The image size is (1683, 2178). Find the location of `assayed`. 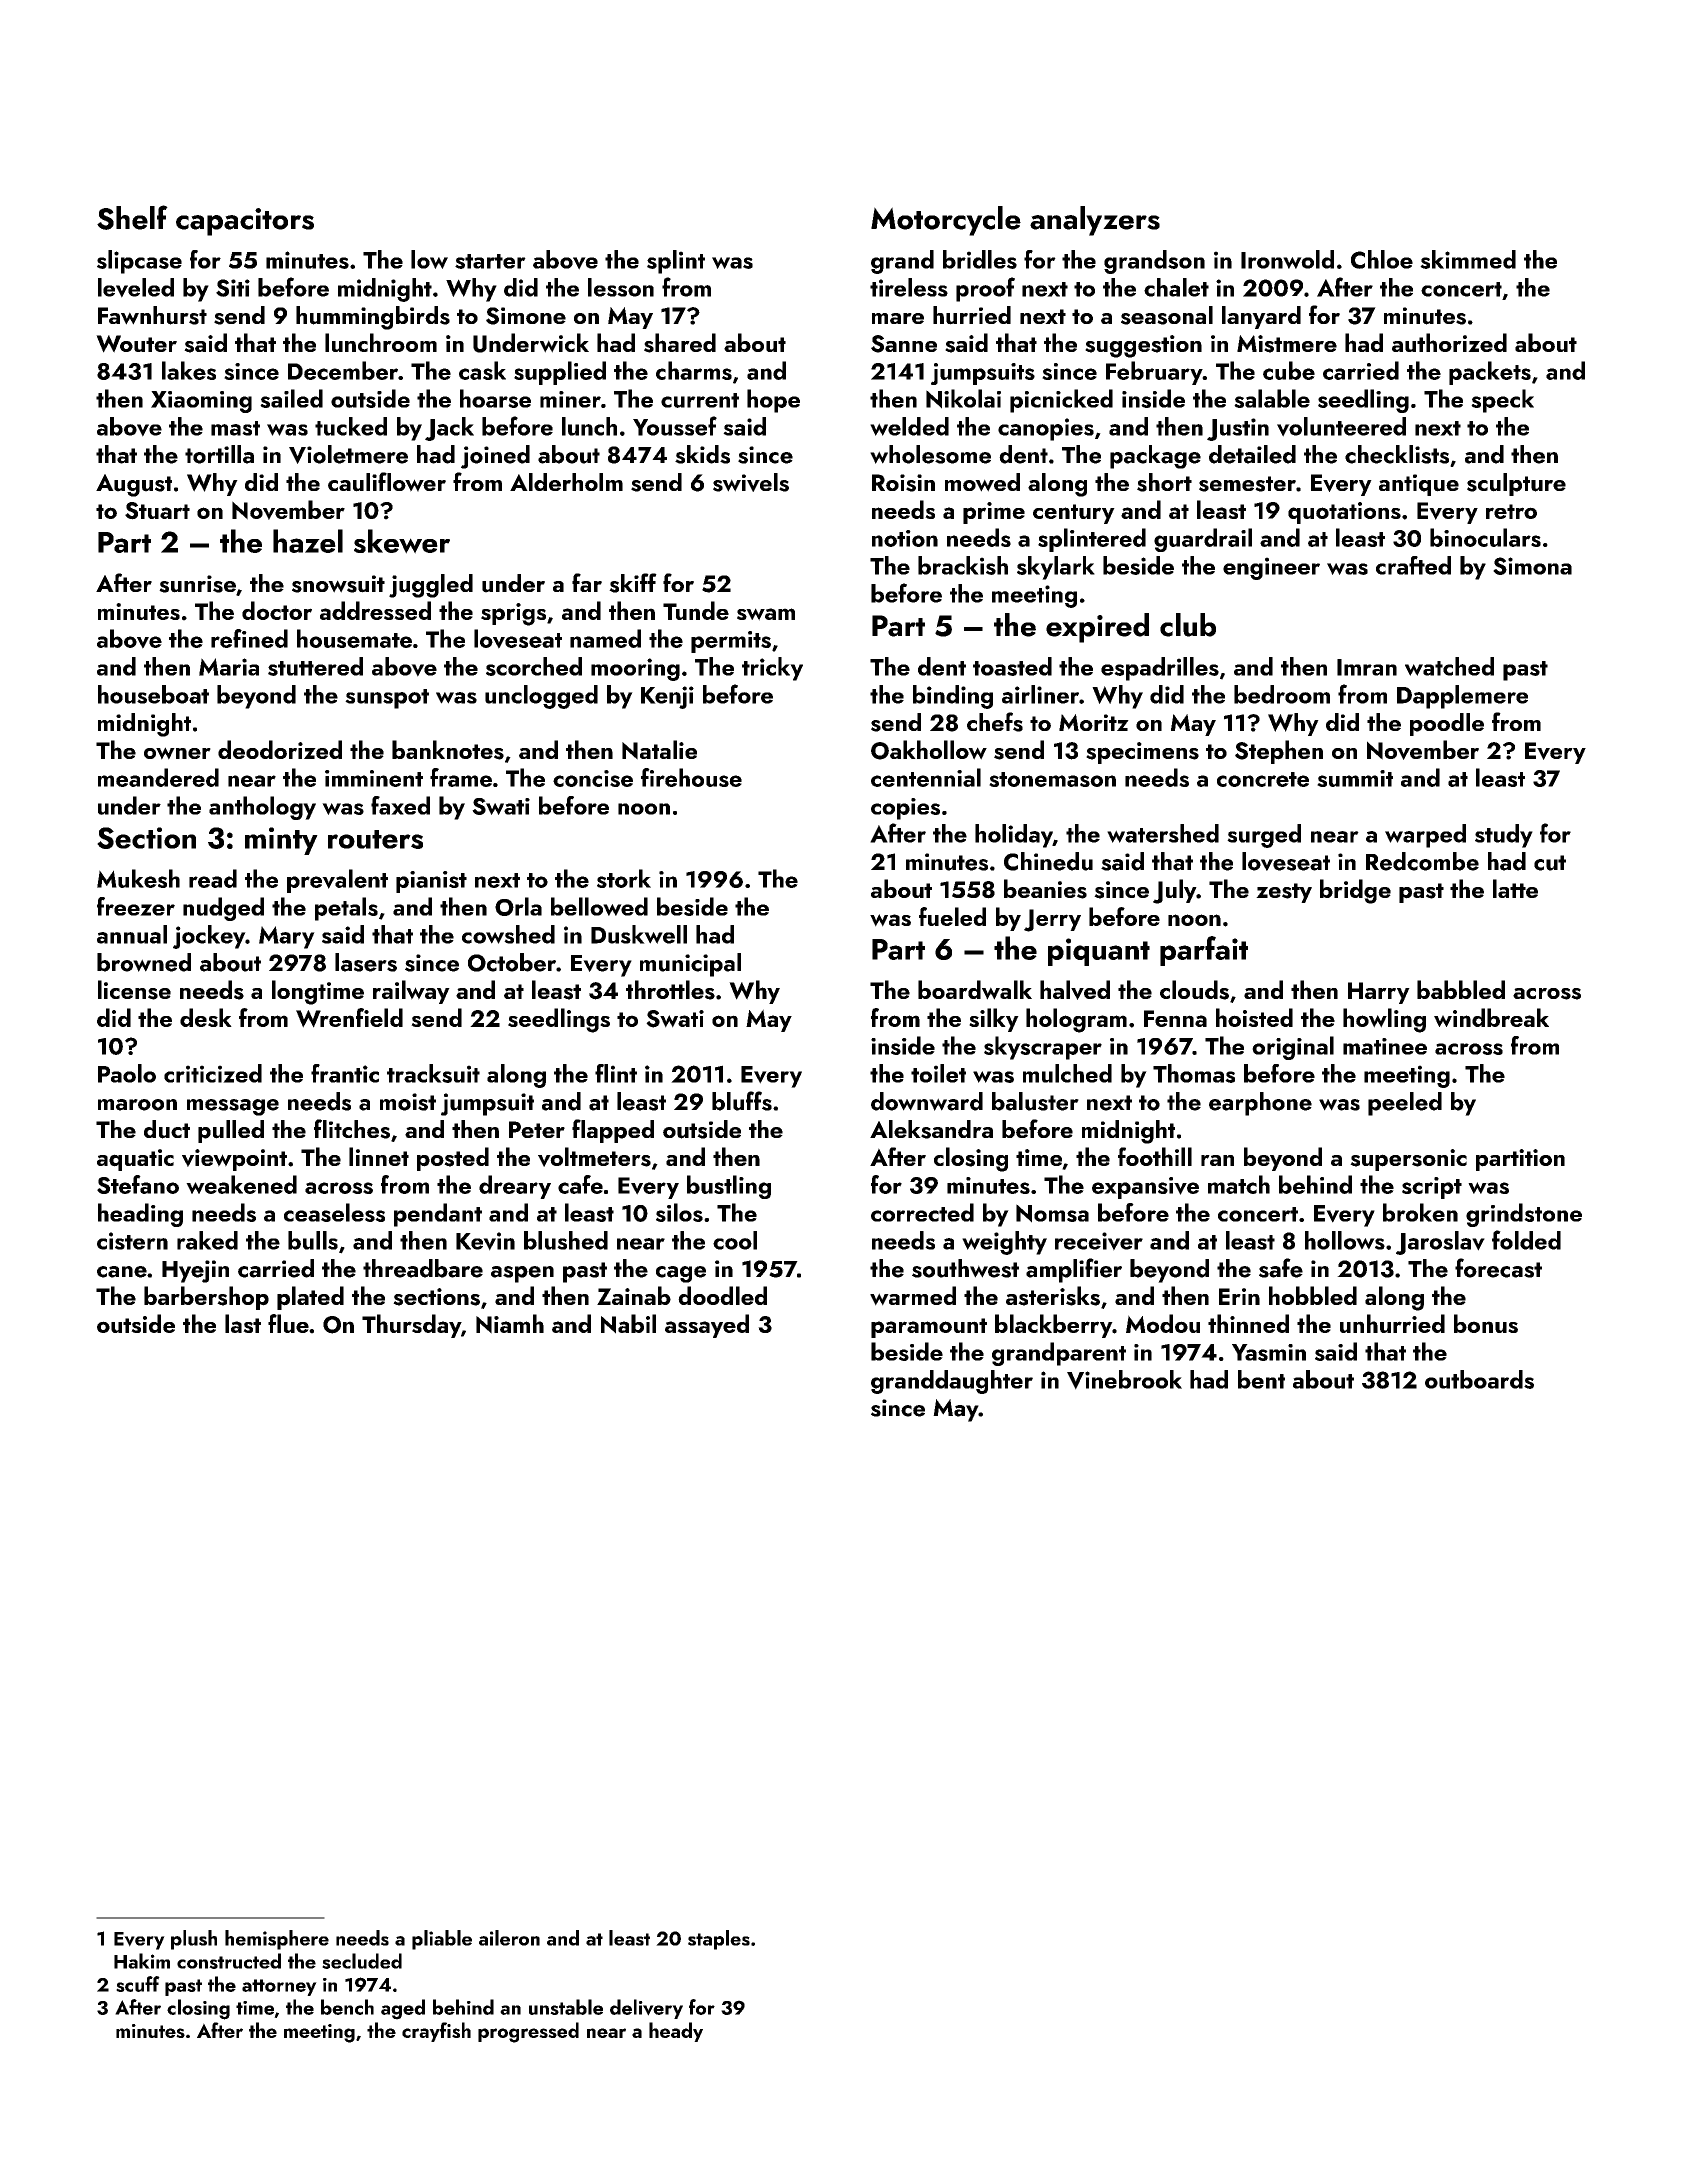

assayed is located at coordinates (707, 1326).
